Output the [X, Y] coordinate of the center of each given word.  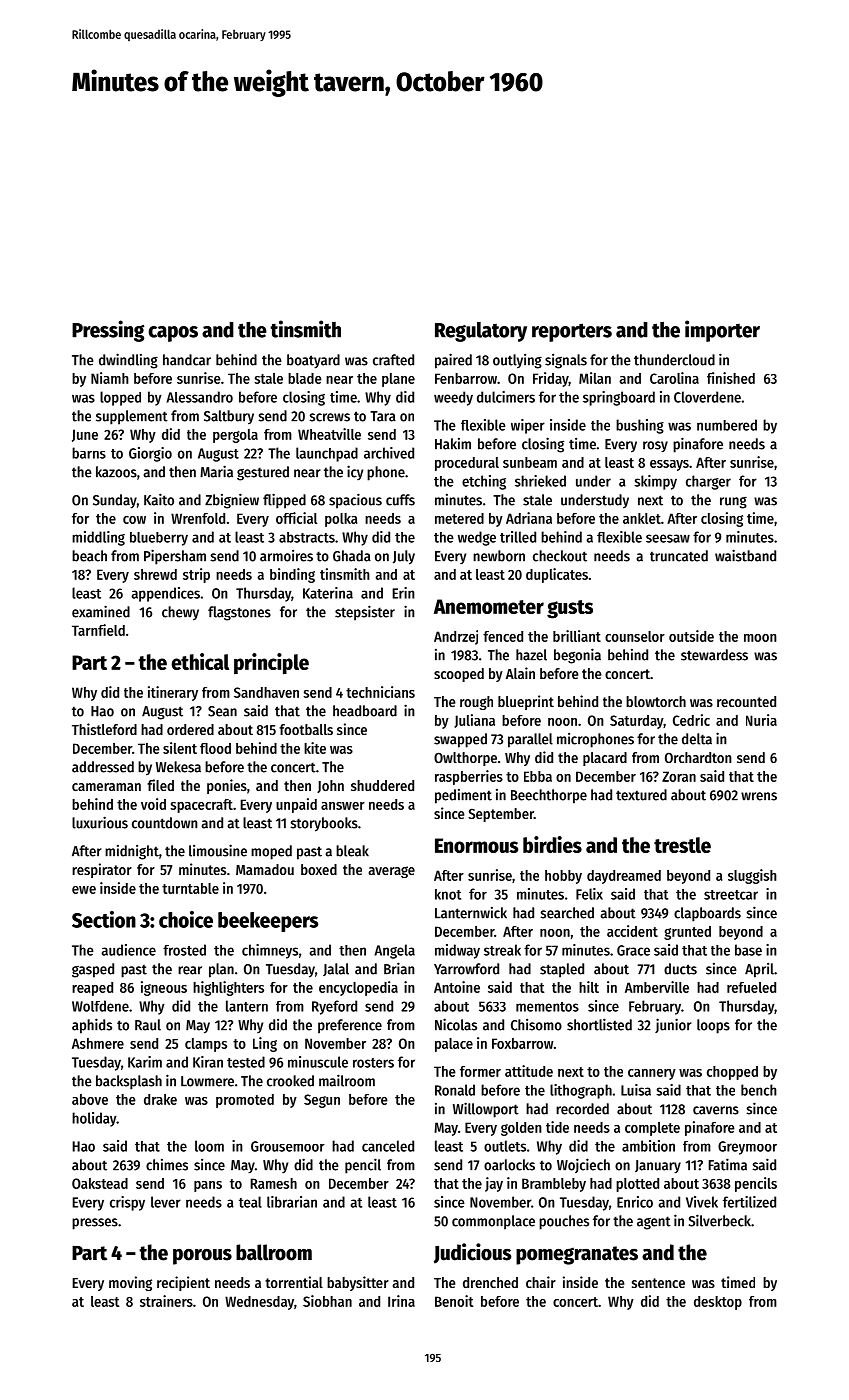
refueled [751, 987]
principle [271, 664]
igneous [164, 988]
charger [708, 482]
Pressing [108, 331]
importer [722, 331]
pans [208, 1186]
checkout [560, 556]
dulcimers [506, 397]
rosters [373, 1063]
